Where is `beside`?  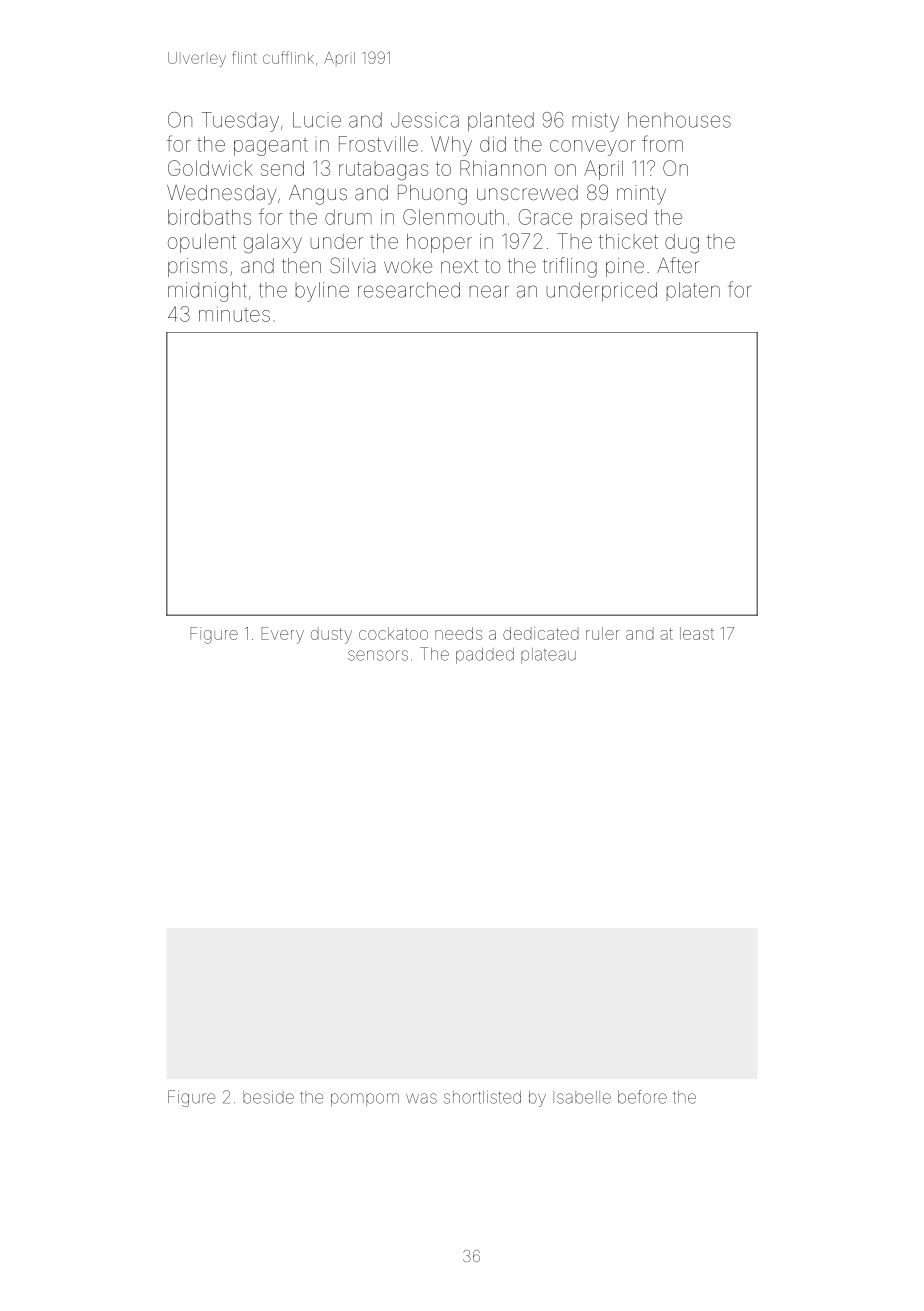
beside is located at coordinates (268, 1097).
